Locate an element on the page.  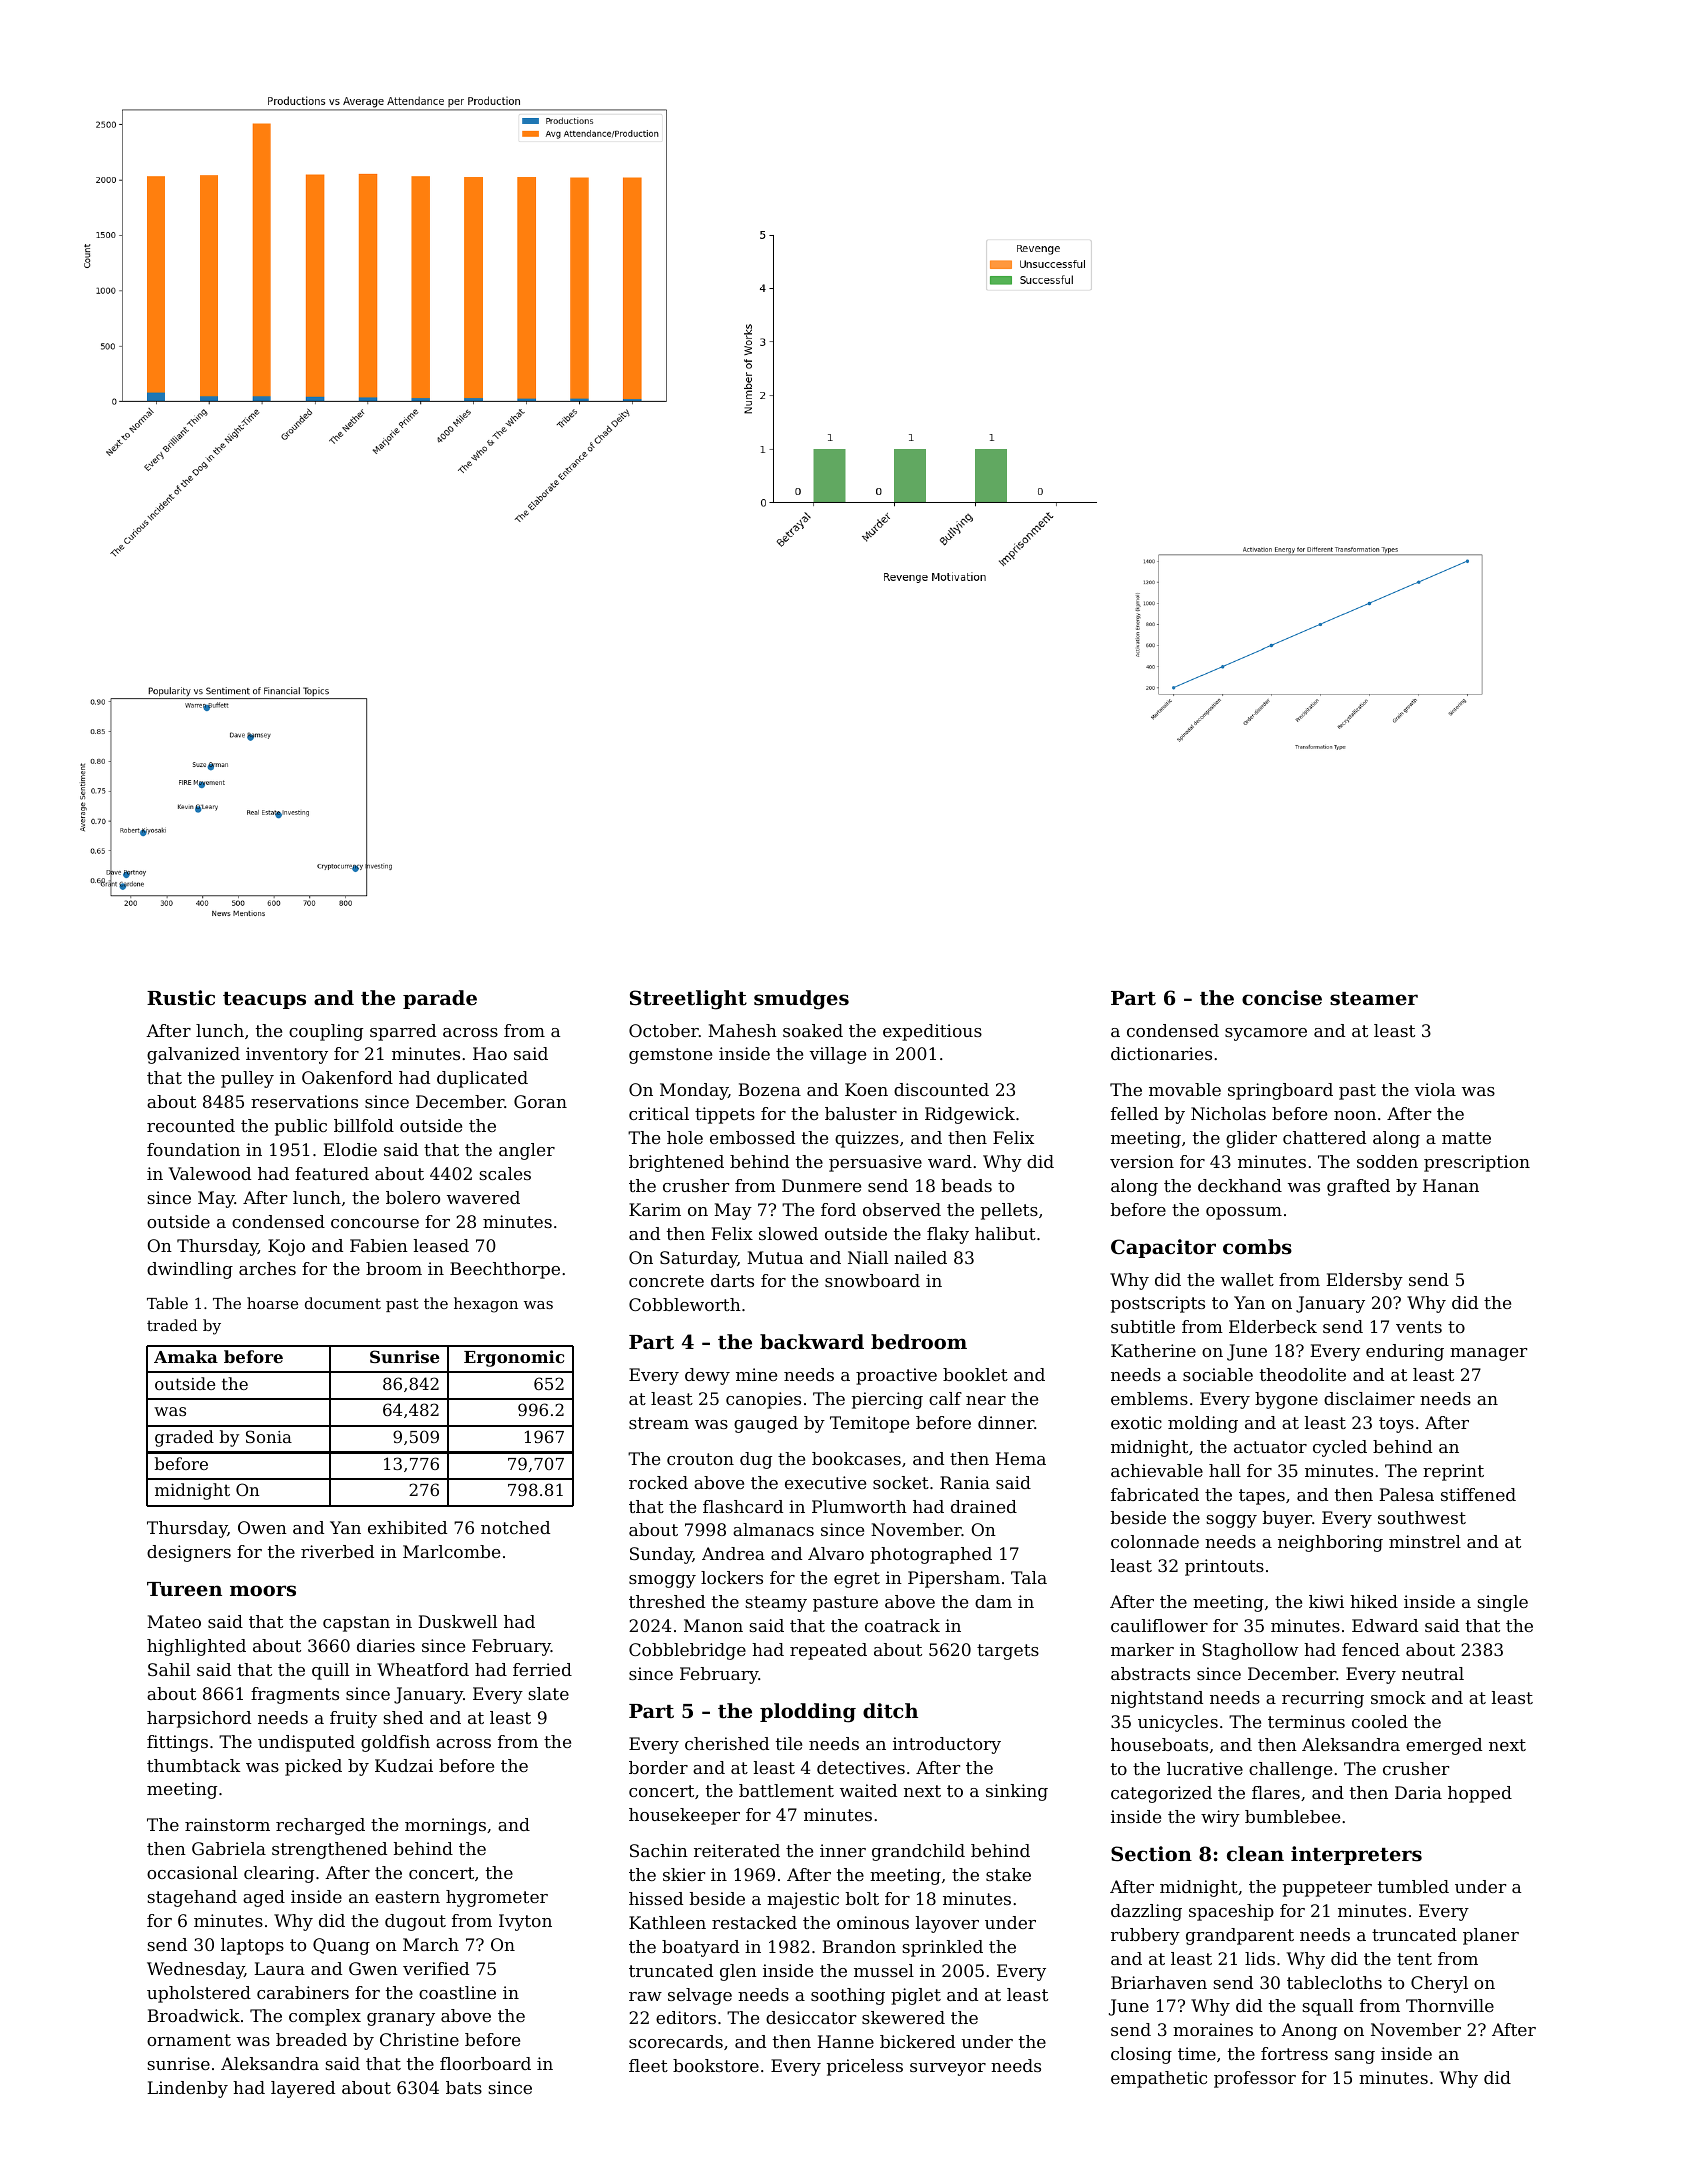
puppeteer is located at coordinates (1327, 1889).
